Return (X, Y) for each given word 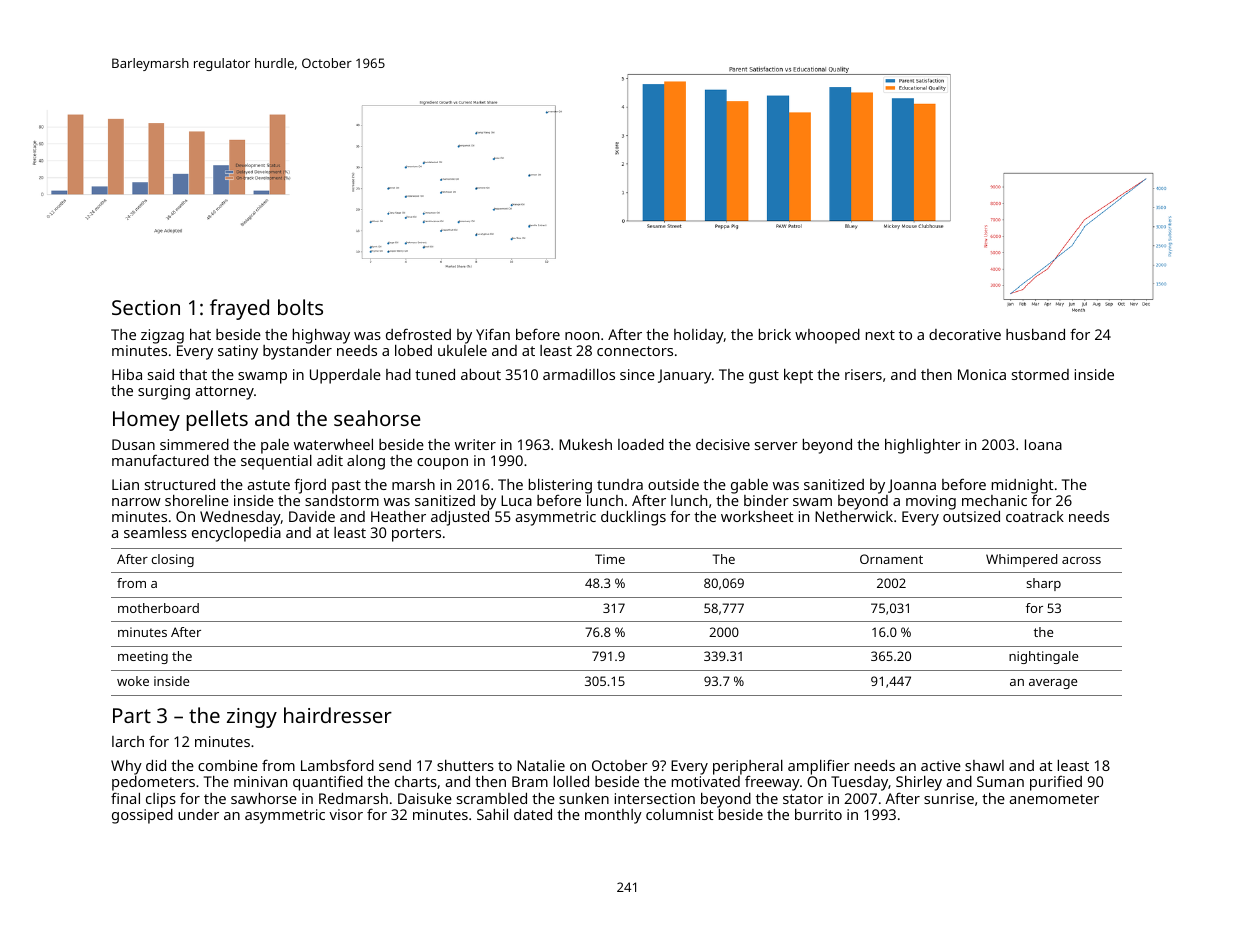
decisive (723, 444)
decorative (965, 334)
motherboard (158, 608)
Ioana (1043, 444)
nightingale (1043, 657)
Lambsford (337, 765)
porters (416, 535)
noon (582, 336)
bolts (300, 307)
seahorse (377, 418)
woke (133, 681)
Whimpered (1021, 560)
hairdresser (338, 715)
